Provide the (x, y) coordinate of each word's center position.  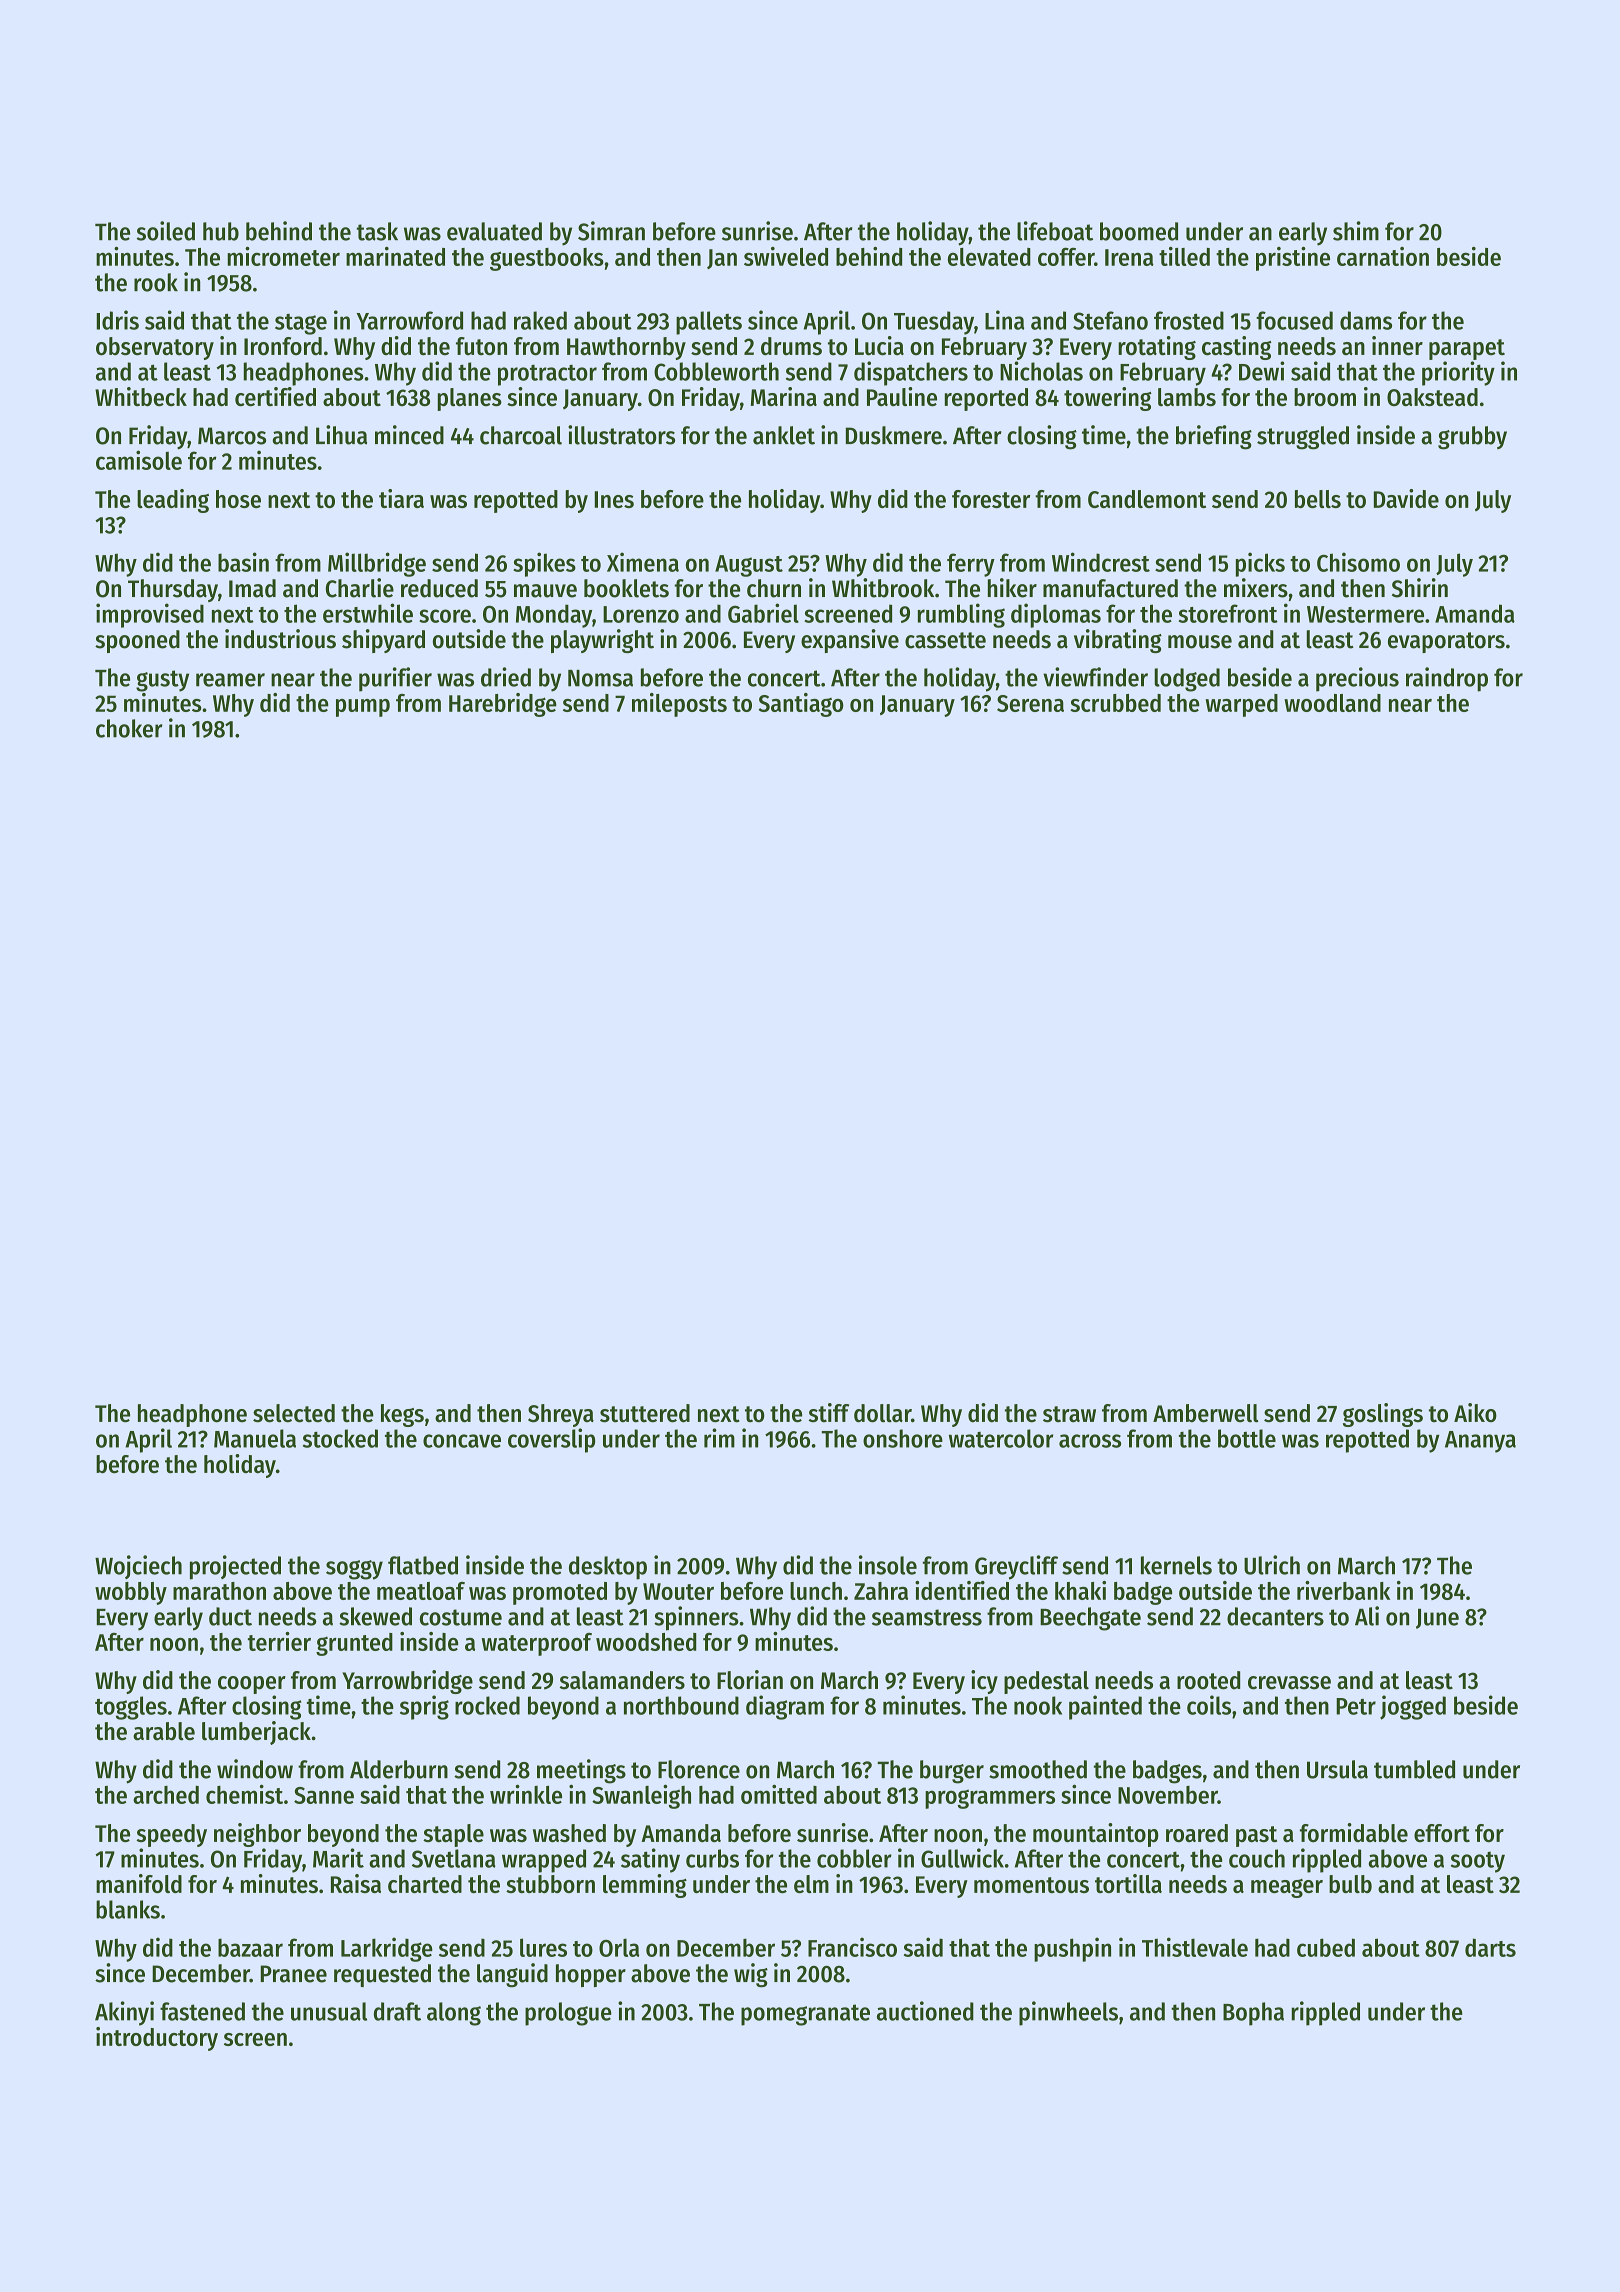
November (1168, 1795)
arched (166, 1795)
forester (991, 499)
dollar (882, 1413)
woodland (1332, 703)
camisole (139, 460)
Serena (1030, 703)
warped (1241, 705)
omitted (779, 1794)
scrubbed (1115, 703)
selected (294, 1413)
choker (129, 728)
